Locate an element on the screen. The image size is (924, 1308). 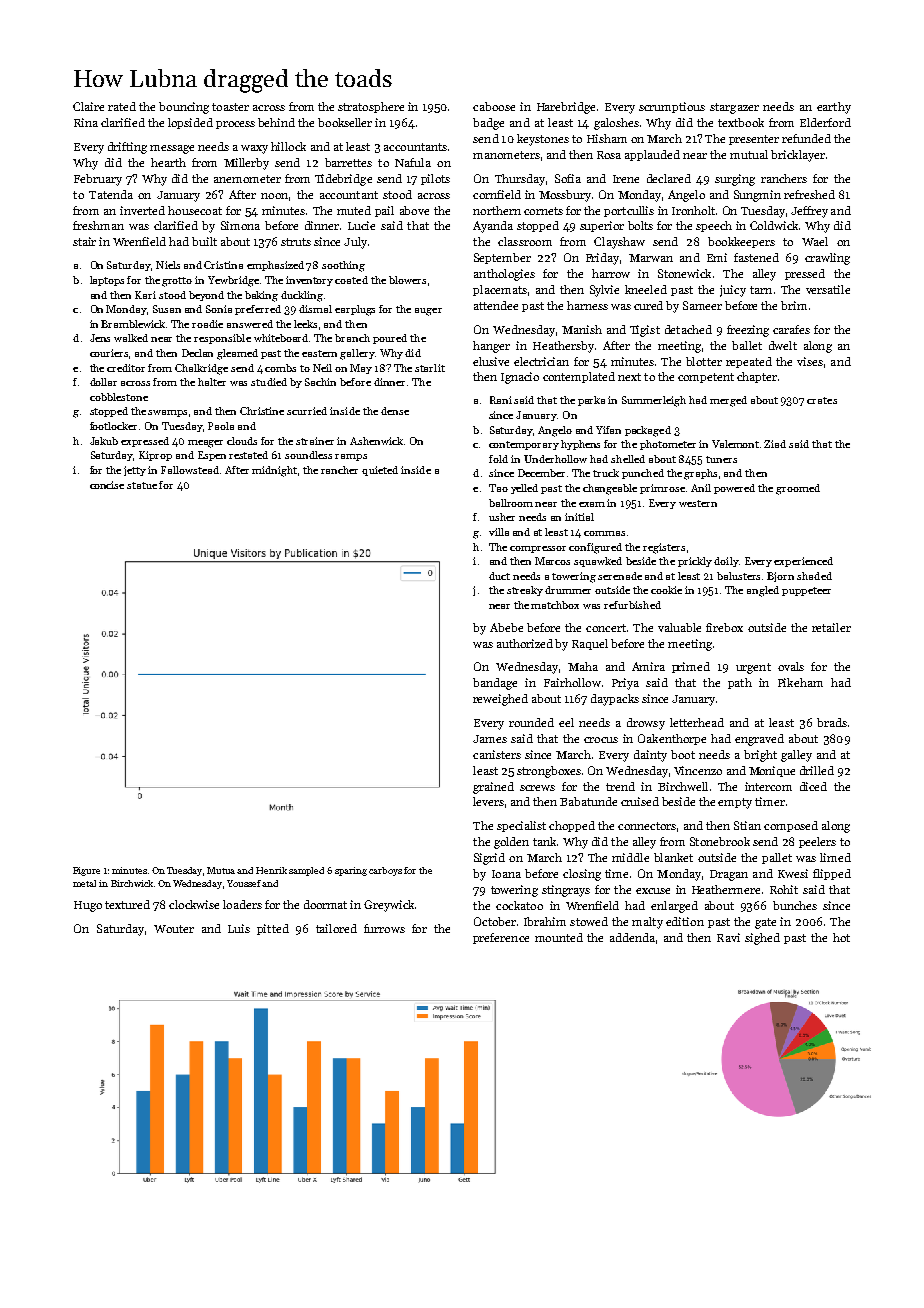
presenter is located at coordinates (754, 140).
